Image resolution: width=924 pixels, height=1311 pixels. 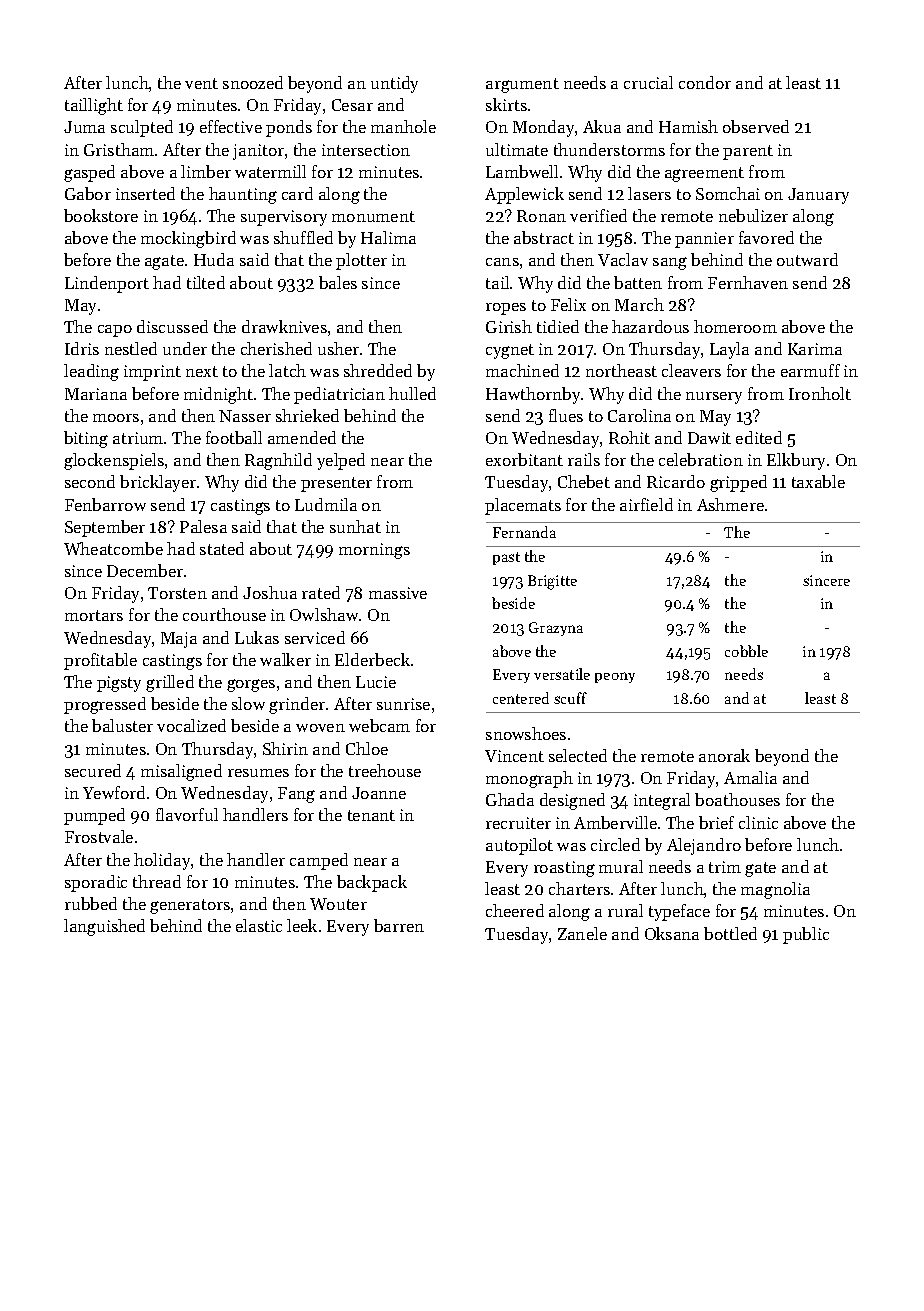 I want to click on favored, so click(x=766, y=237).
